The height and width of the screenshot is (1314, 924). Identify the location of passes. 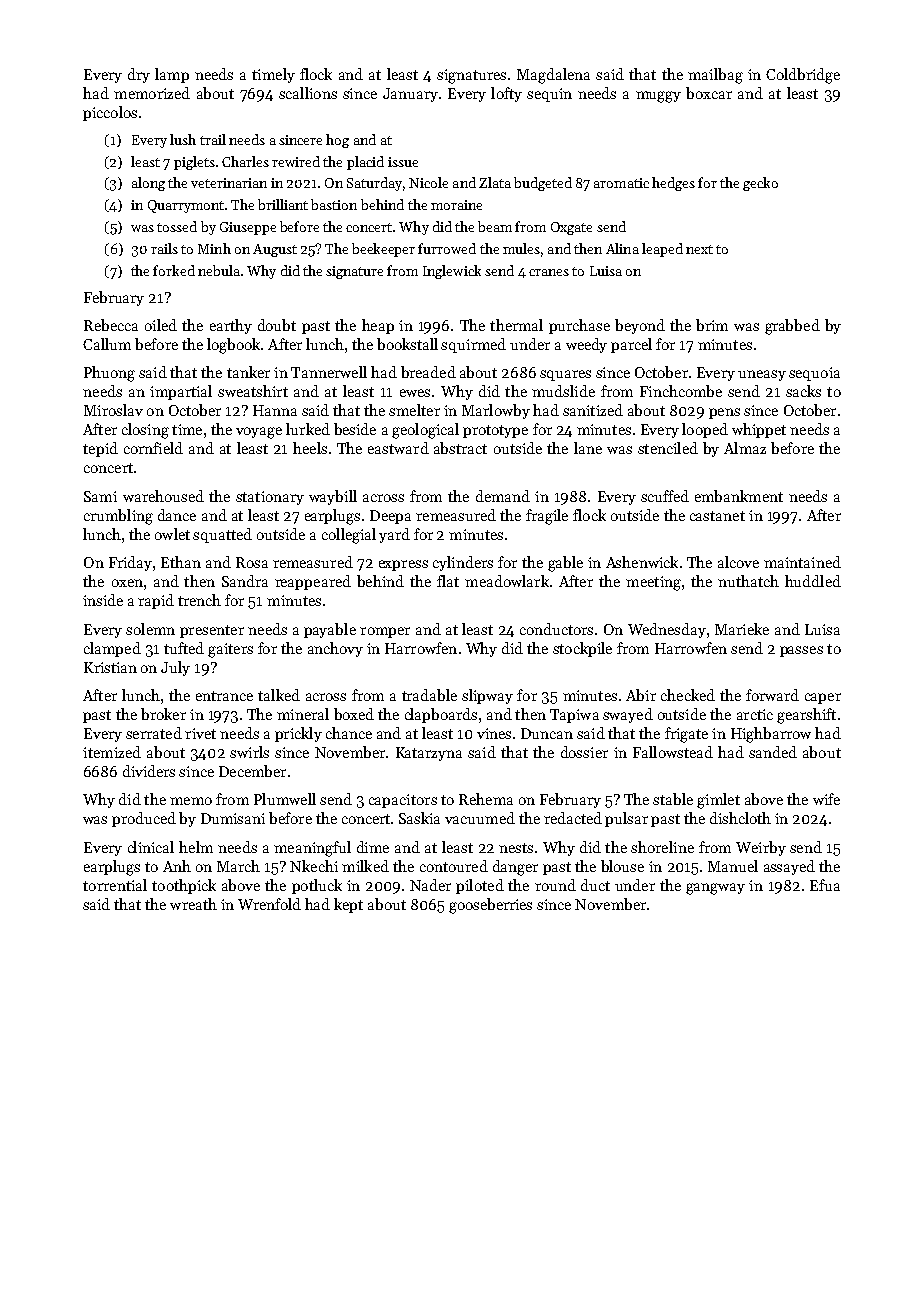
(801, 651).
